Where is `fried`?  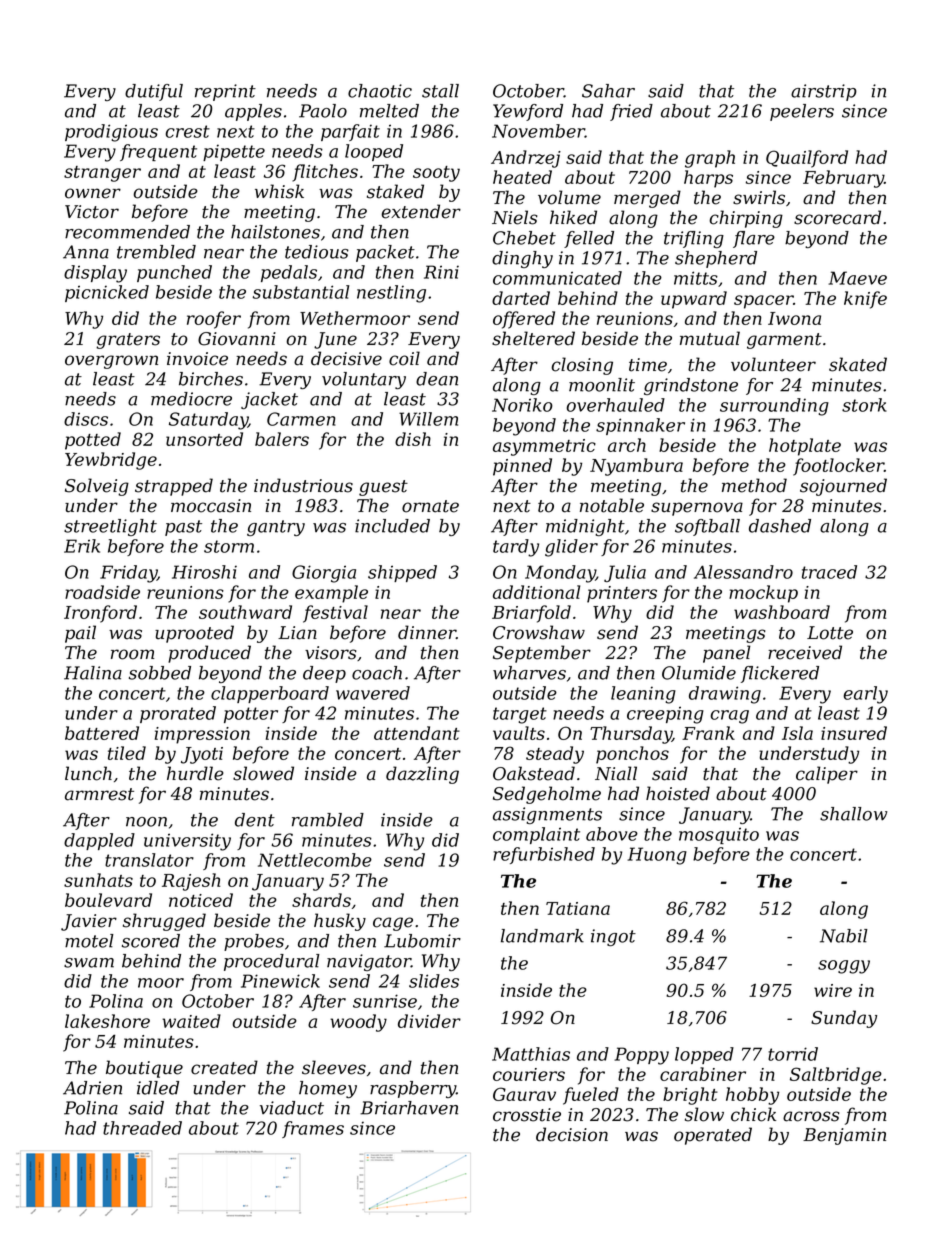 fried is located at coordinates (631, 112).
